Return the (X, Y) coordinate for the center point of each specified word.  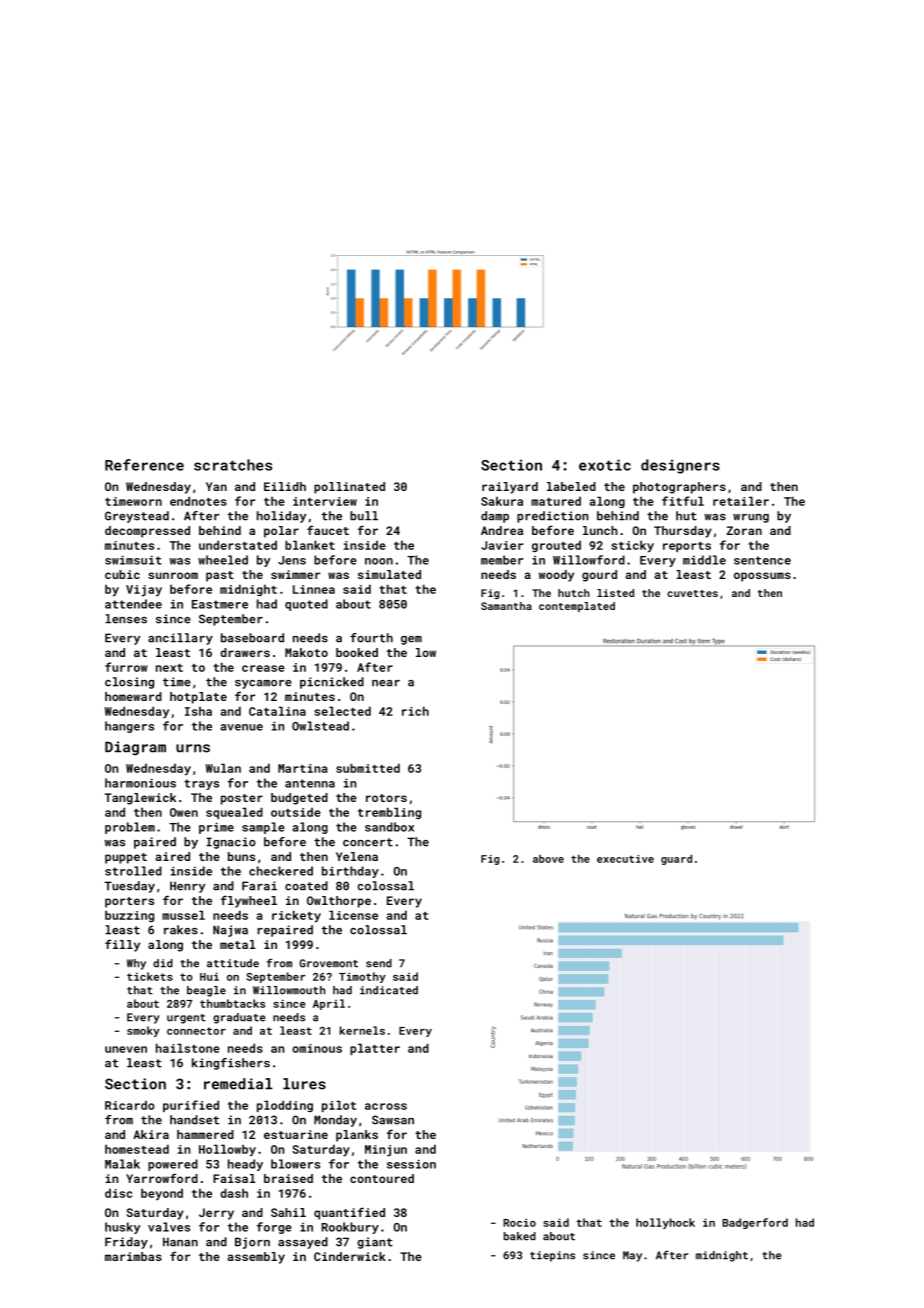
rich (415, 711)
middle (704, 560)
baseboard (252, 638)
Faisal (234, 1178)
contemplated (577, 607)
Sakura (502, 501)
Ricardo (130, 1105)
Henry (187, 887)
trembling (389, 813)
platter (375, 1049)
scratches (233, 465)
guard (676, 859)
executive (625, 859)
